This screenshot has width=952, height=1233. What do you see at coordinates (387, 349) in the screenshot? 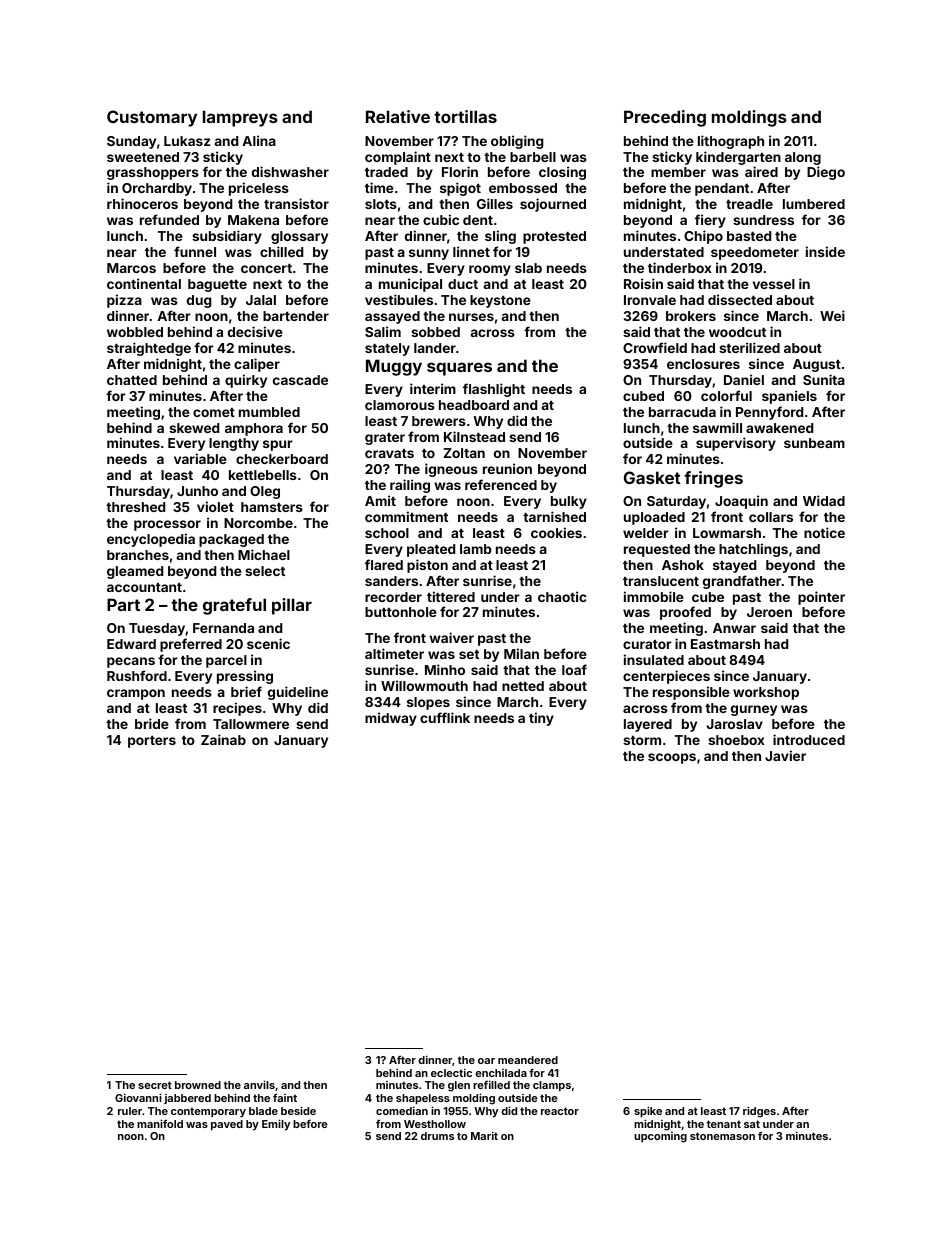
I see `stately` at bounding box center [387, 349].
